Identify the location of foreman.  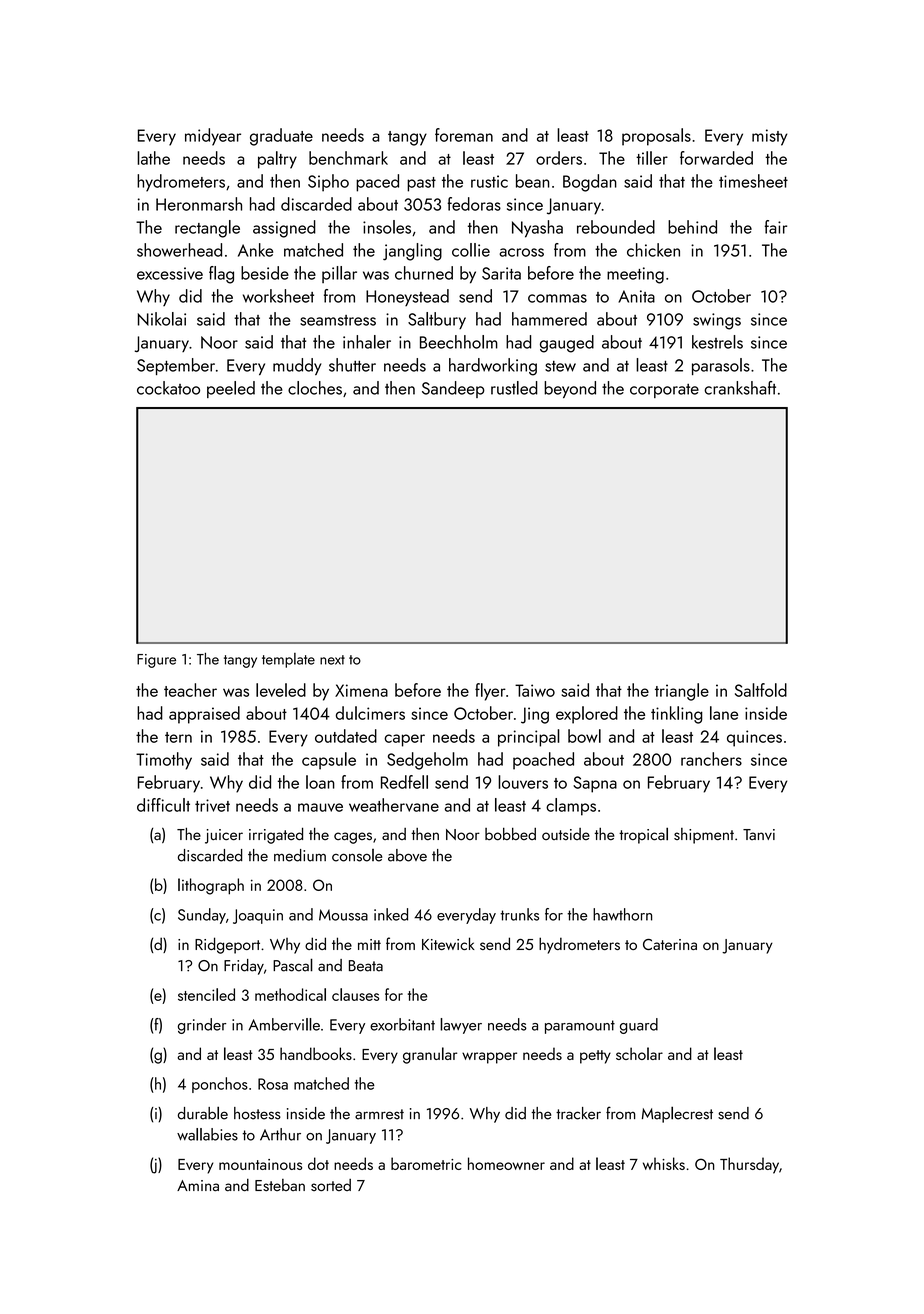
(464, 135).
